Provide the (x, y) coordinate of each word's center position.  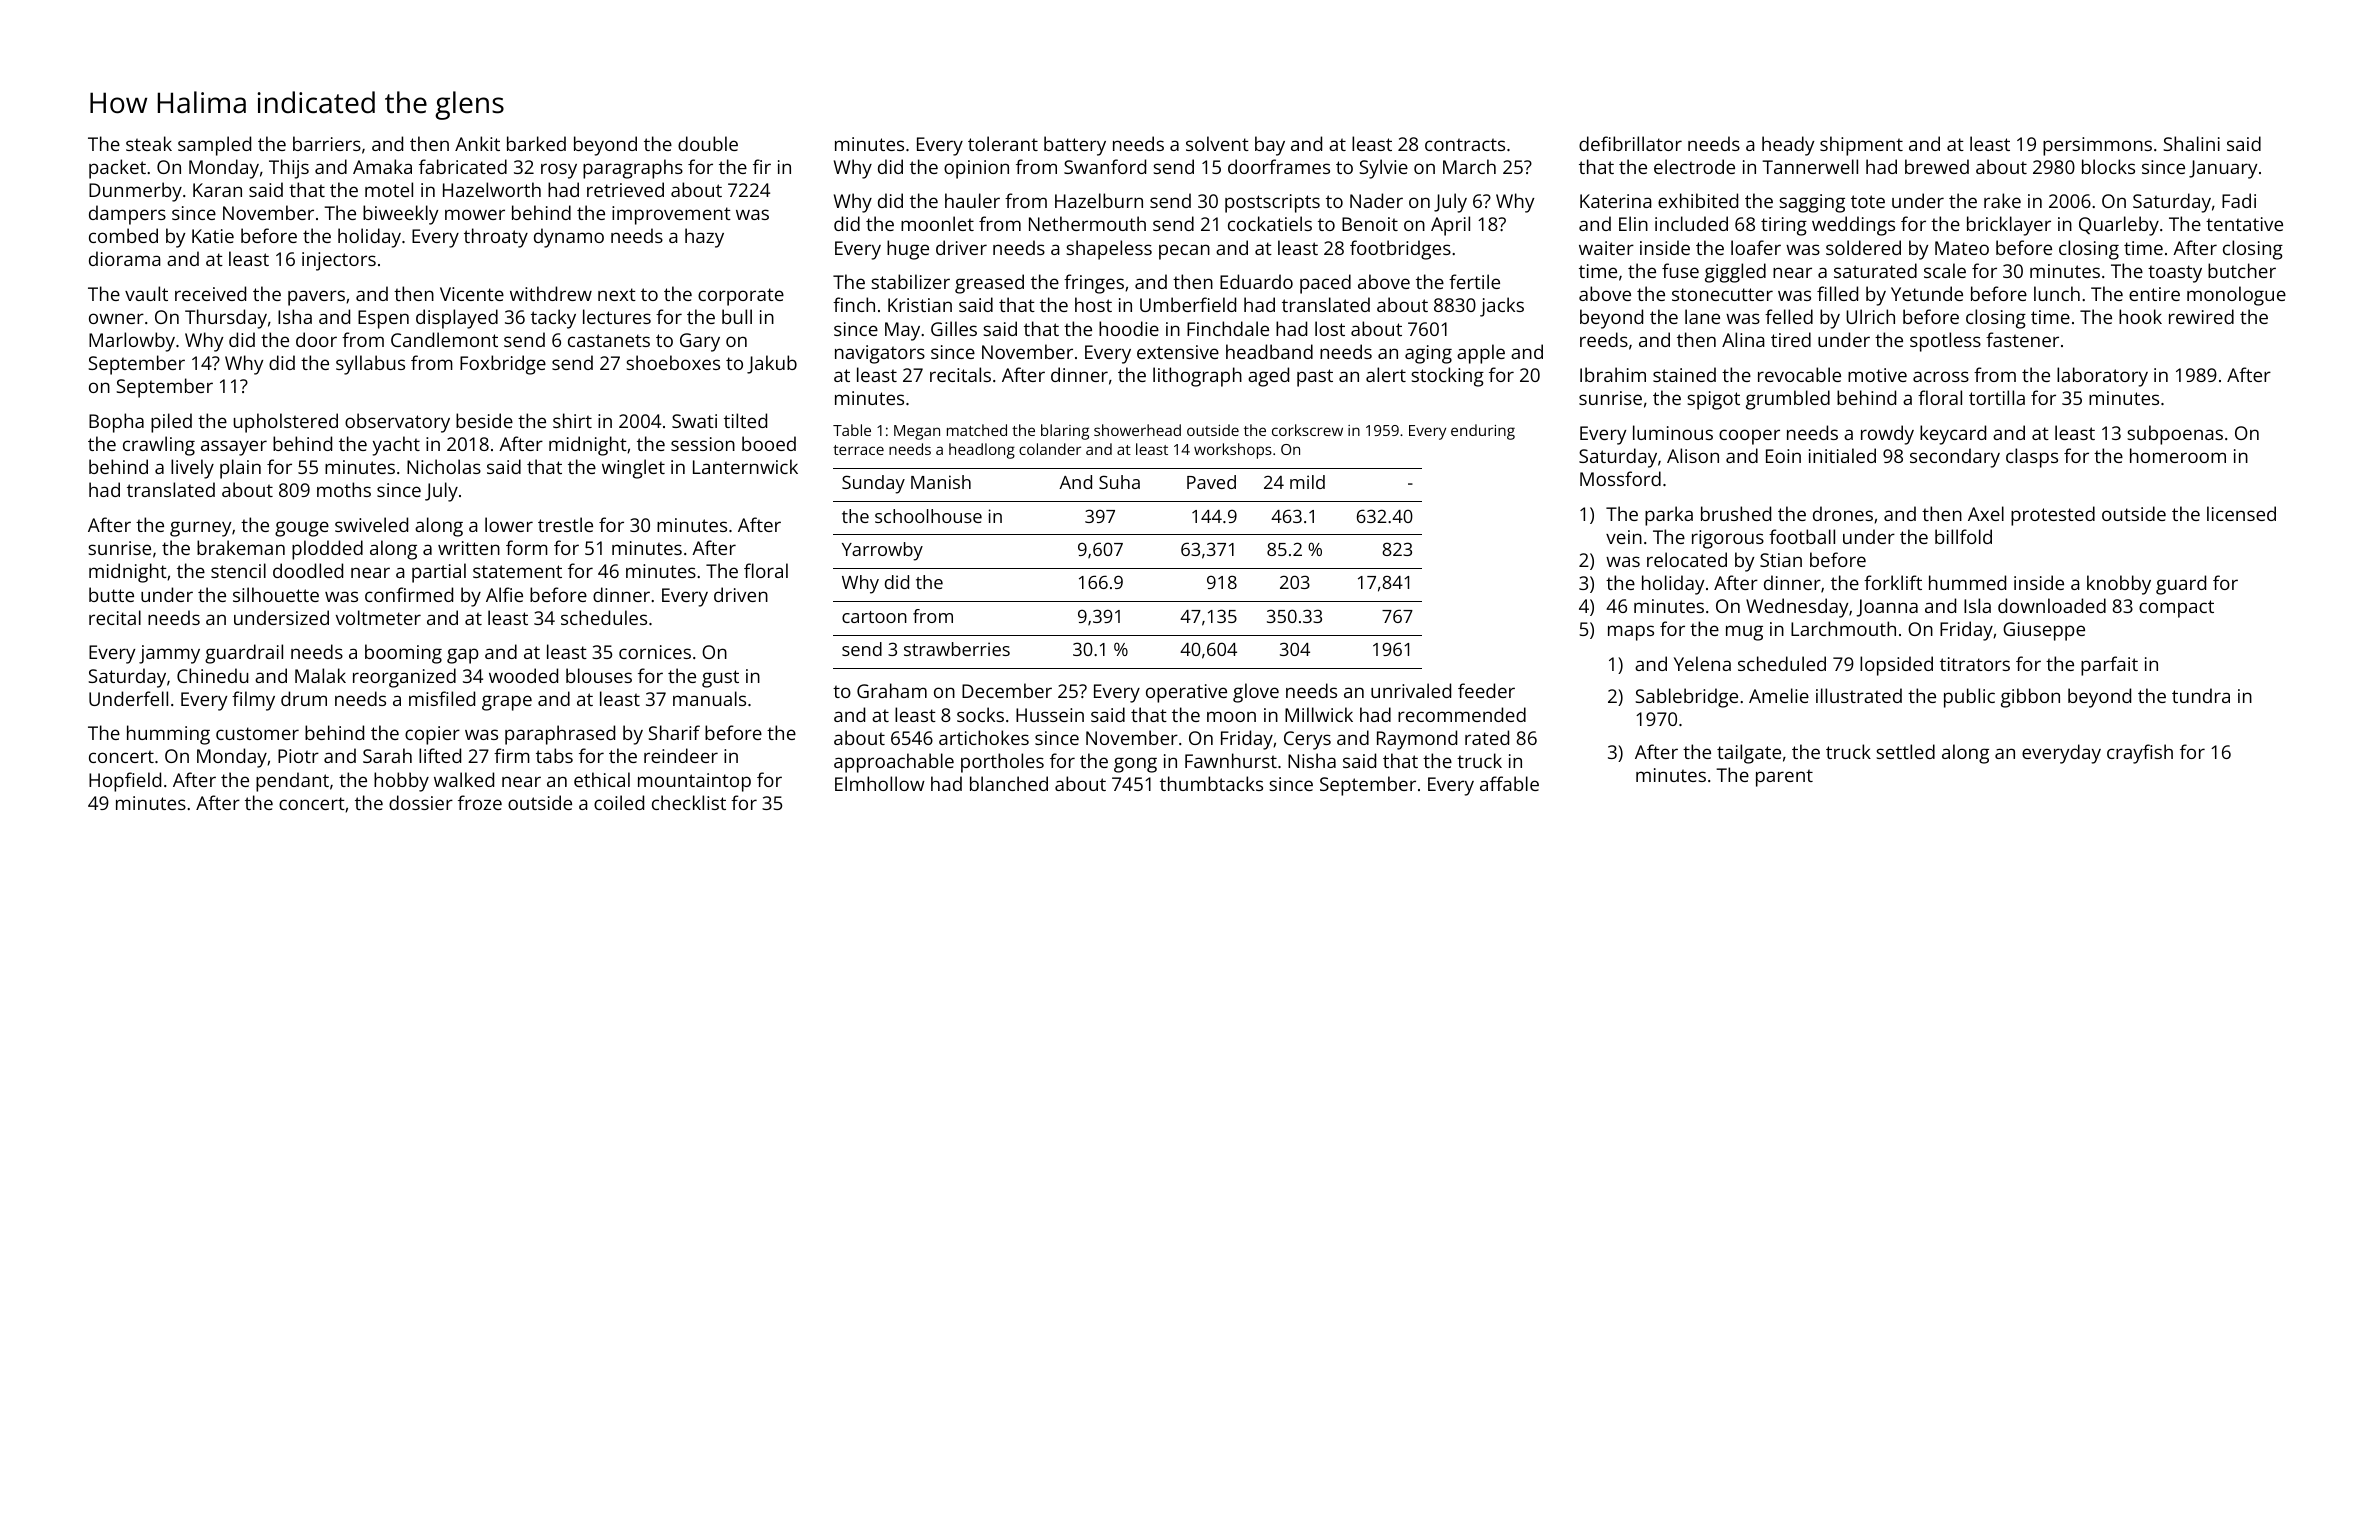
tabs (554, 755)
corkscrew (1307, 430)
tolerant (1003, 143)
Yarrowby (882, 551)
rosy (559, 171)
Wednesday (1797, 608)
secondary (1955, 458)
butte (111, 594)
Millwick (1319, 714)
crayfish (2140, 754)
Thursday (226, 319)
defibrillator (1630, 143)
